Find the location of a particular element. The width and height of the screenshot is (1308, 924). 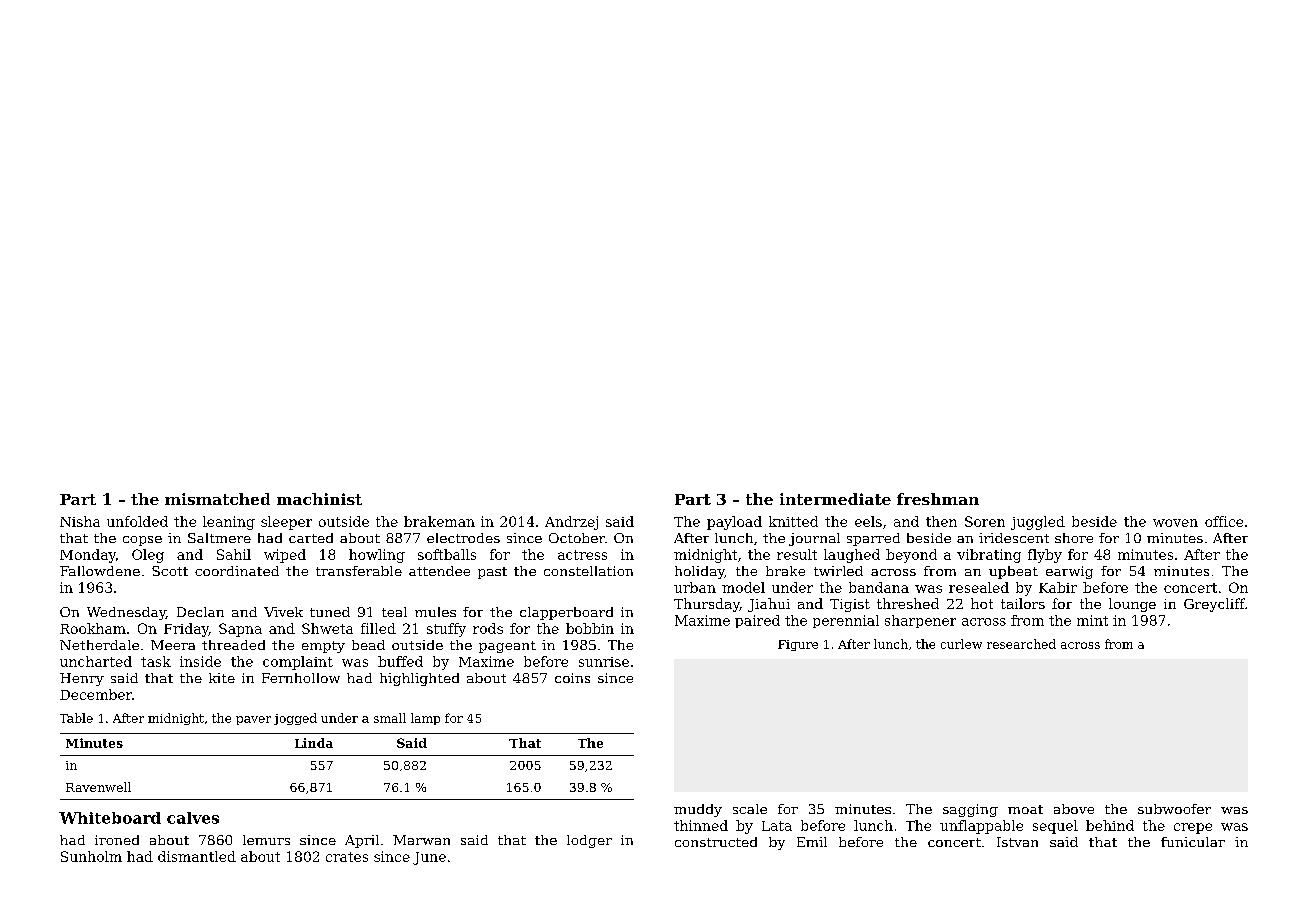

muddy is located at coordinates (698, 810).
